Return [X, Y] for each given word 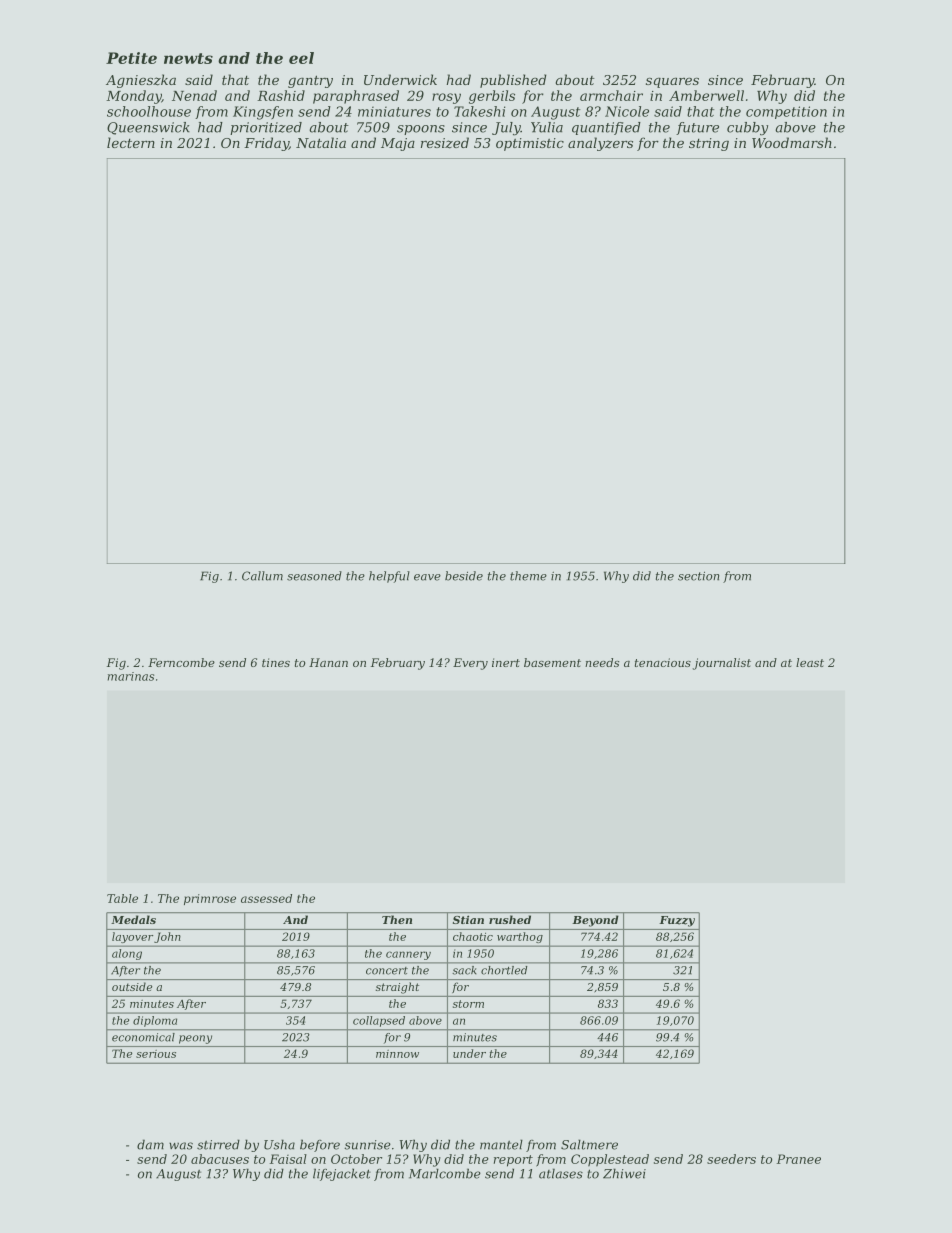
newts [188, 58]
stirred [218, 1144]
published [513, 81]
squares [672, 83]
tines [276, 662]
